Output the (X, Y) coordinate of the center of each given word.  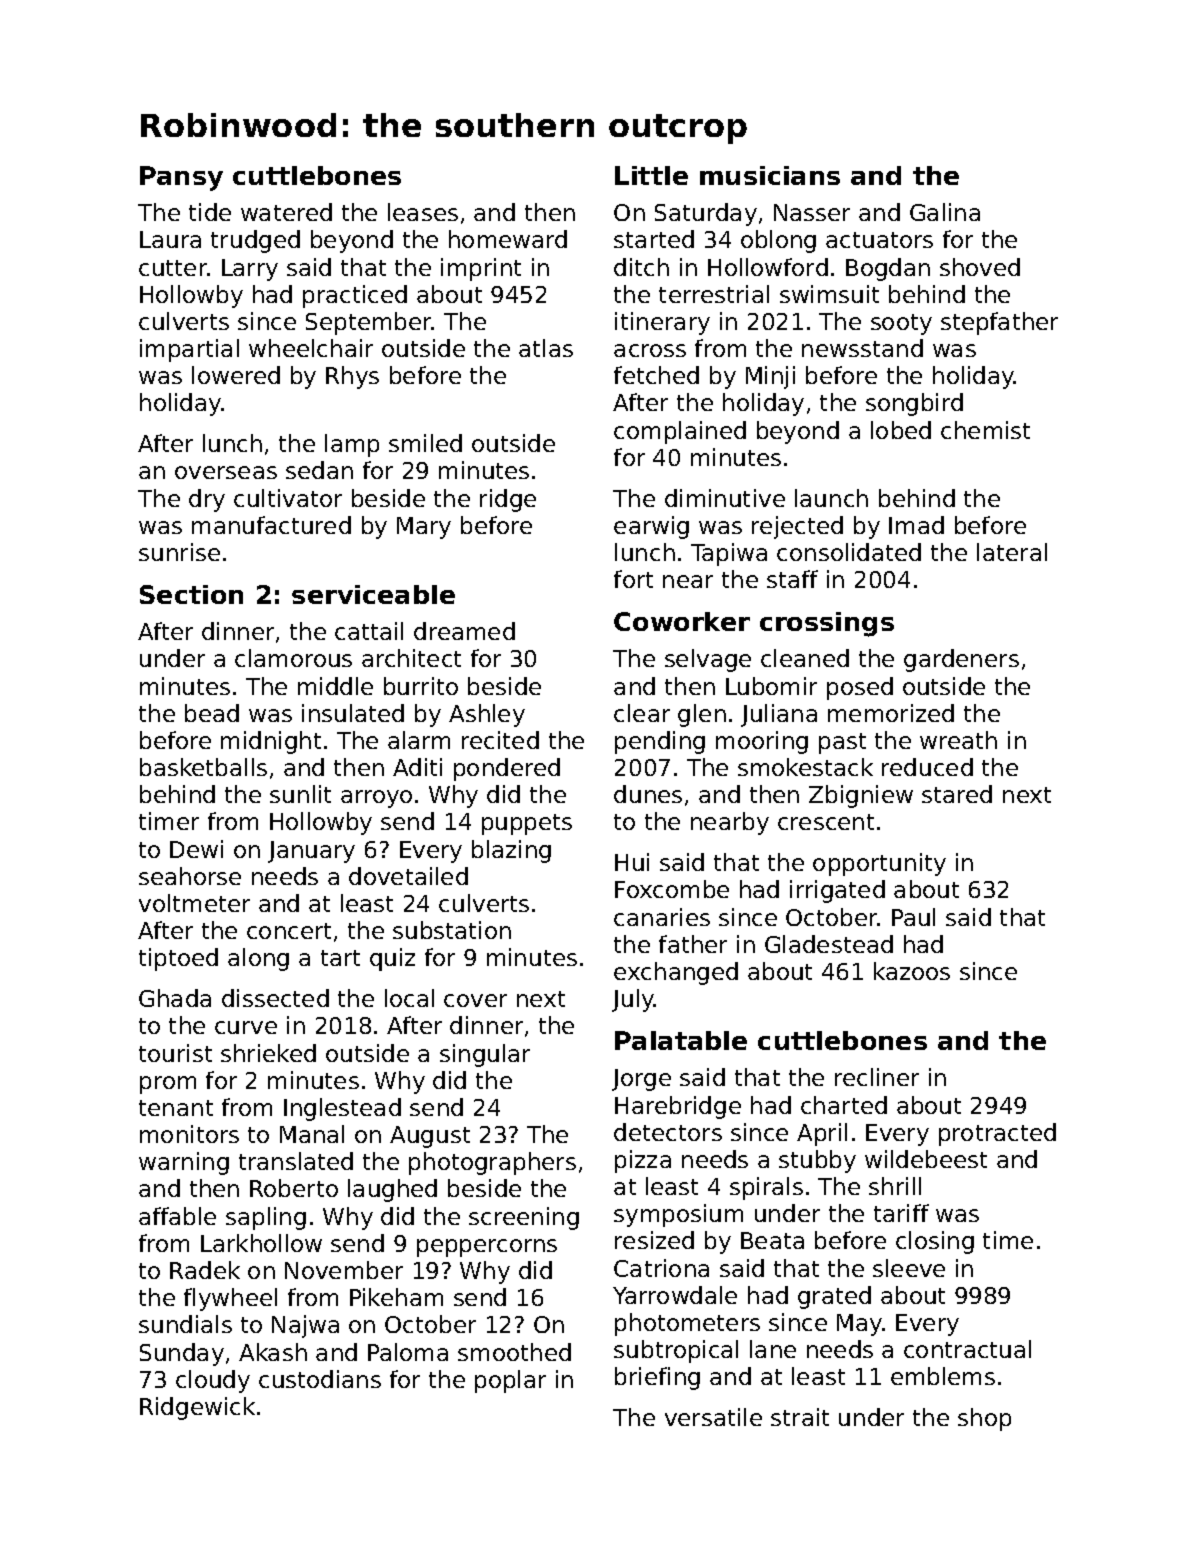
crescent (826, 822)
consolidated (849, 552)
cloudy (213, 1381)
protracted (997, 1134)
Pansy (181, 178)
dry (207, 500)
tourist (175, 1053)
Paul (913, 917)
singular (485, 1055)
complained (680, 432)
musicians (770, 175)
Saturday (706, 214)
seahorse (190, 876)
